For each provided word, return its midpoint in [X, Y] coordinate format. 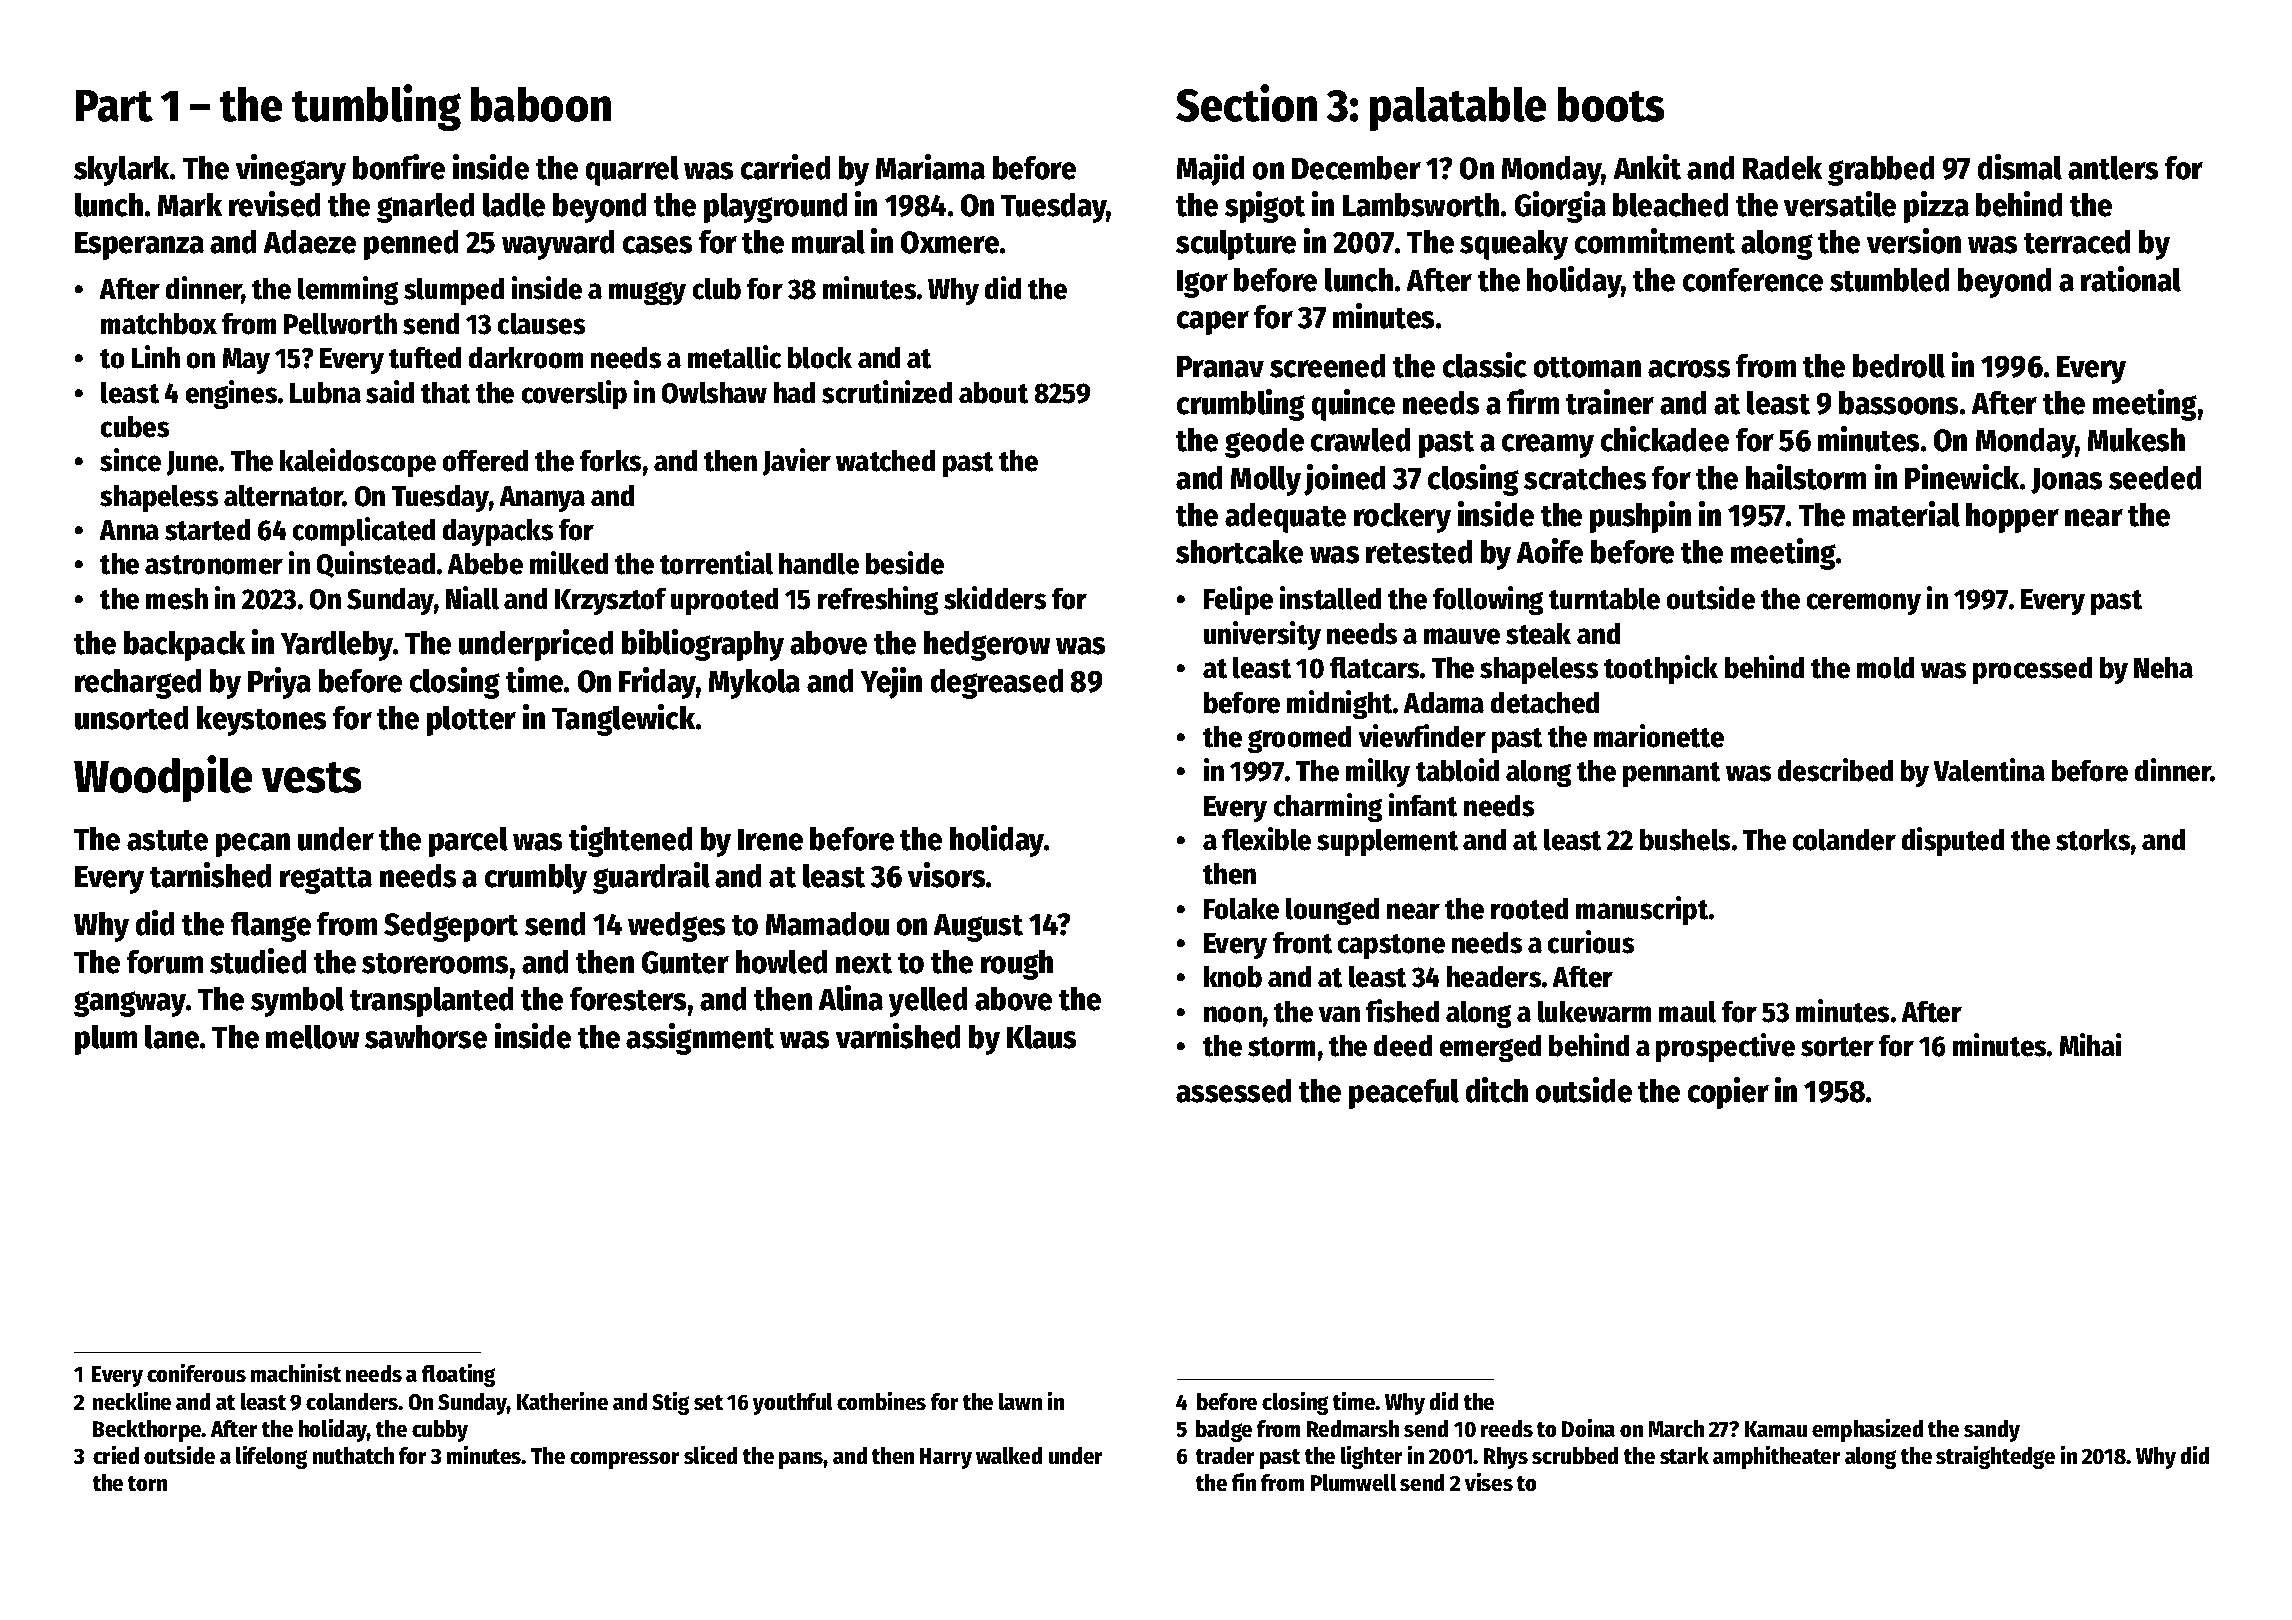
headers [1494, 977]
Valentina [1989, 770]
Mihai [2090, 1044]
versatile [1840, 204]
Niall [472, 598]
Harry [946, 1458]
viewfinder [1422, 736]
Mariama [930, 167]
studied [258, 961]
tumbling [376, 107]
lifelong [271, 1457]
